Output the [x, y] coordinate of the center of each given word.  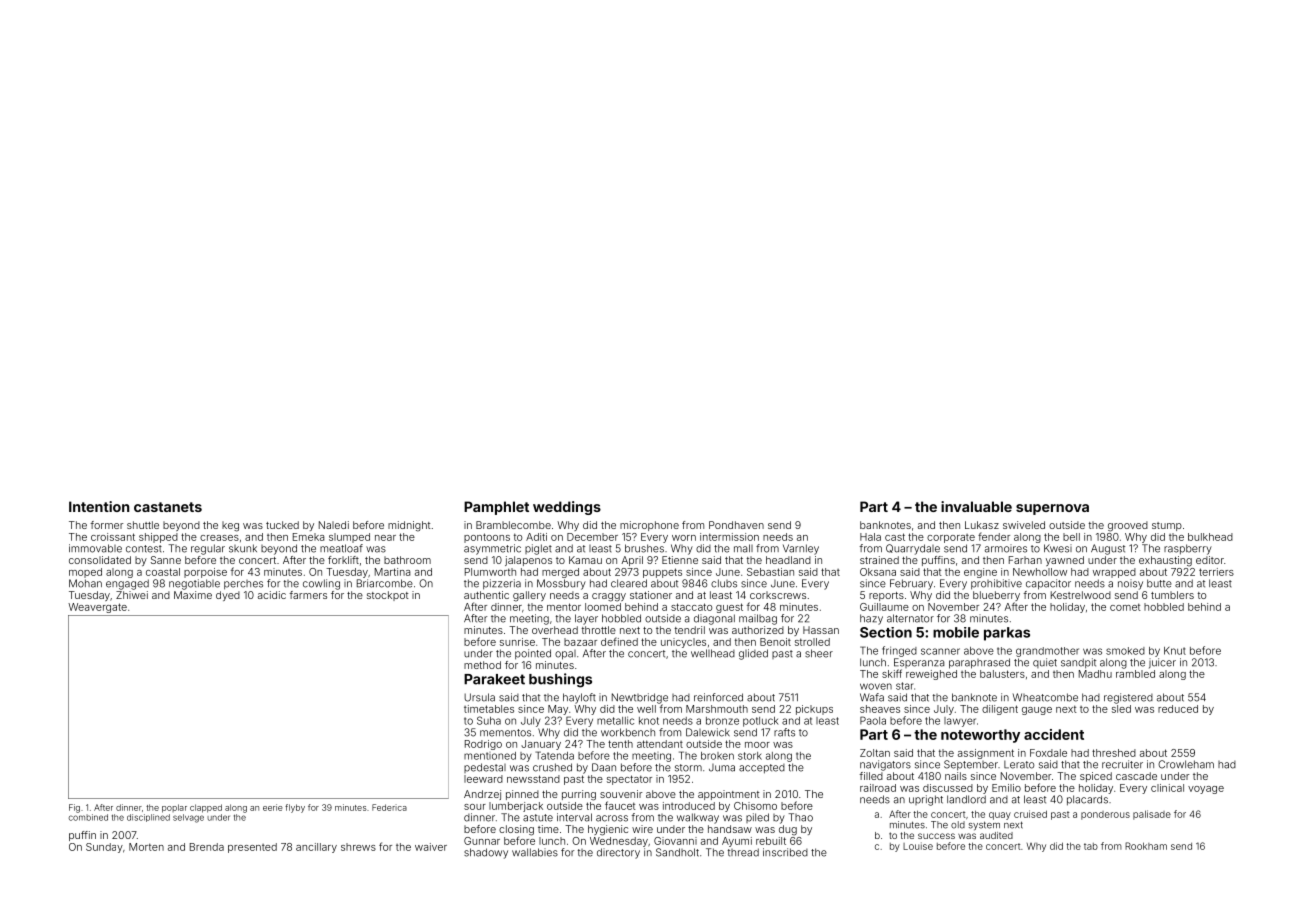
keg [230, 526]
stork [750, 756]
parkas [1007, 634]
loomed [603, 607]
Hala [870, 537]
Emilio [1006, 788]
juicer [1162, 663]
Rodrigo [483, 745]
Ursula [479, 697]
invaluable [976, 506]
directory [618, 853]
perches [243, 585]
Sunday [104, 848]
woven [876, 686]
